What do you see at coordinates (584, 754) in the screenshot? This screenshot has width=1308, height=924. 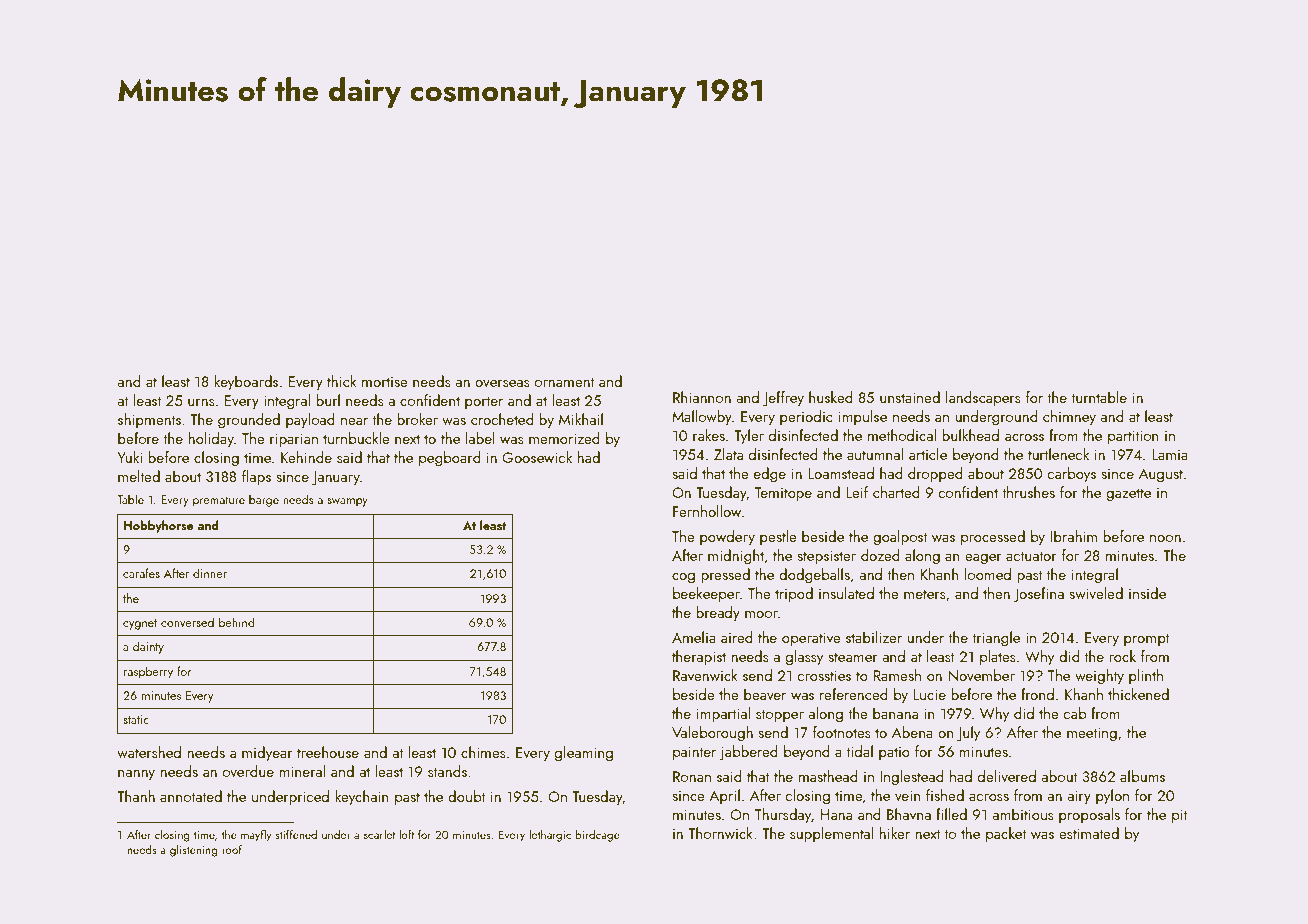 I see `gleaming` at bounding box center [584, 754].
